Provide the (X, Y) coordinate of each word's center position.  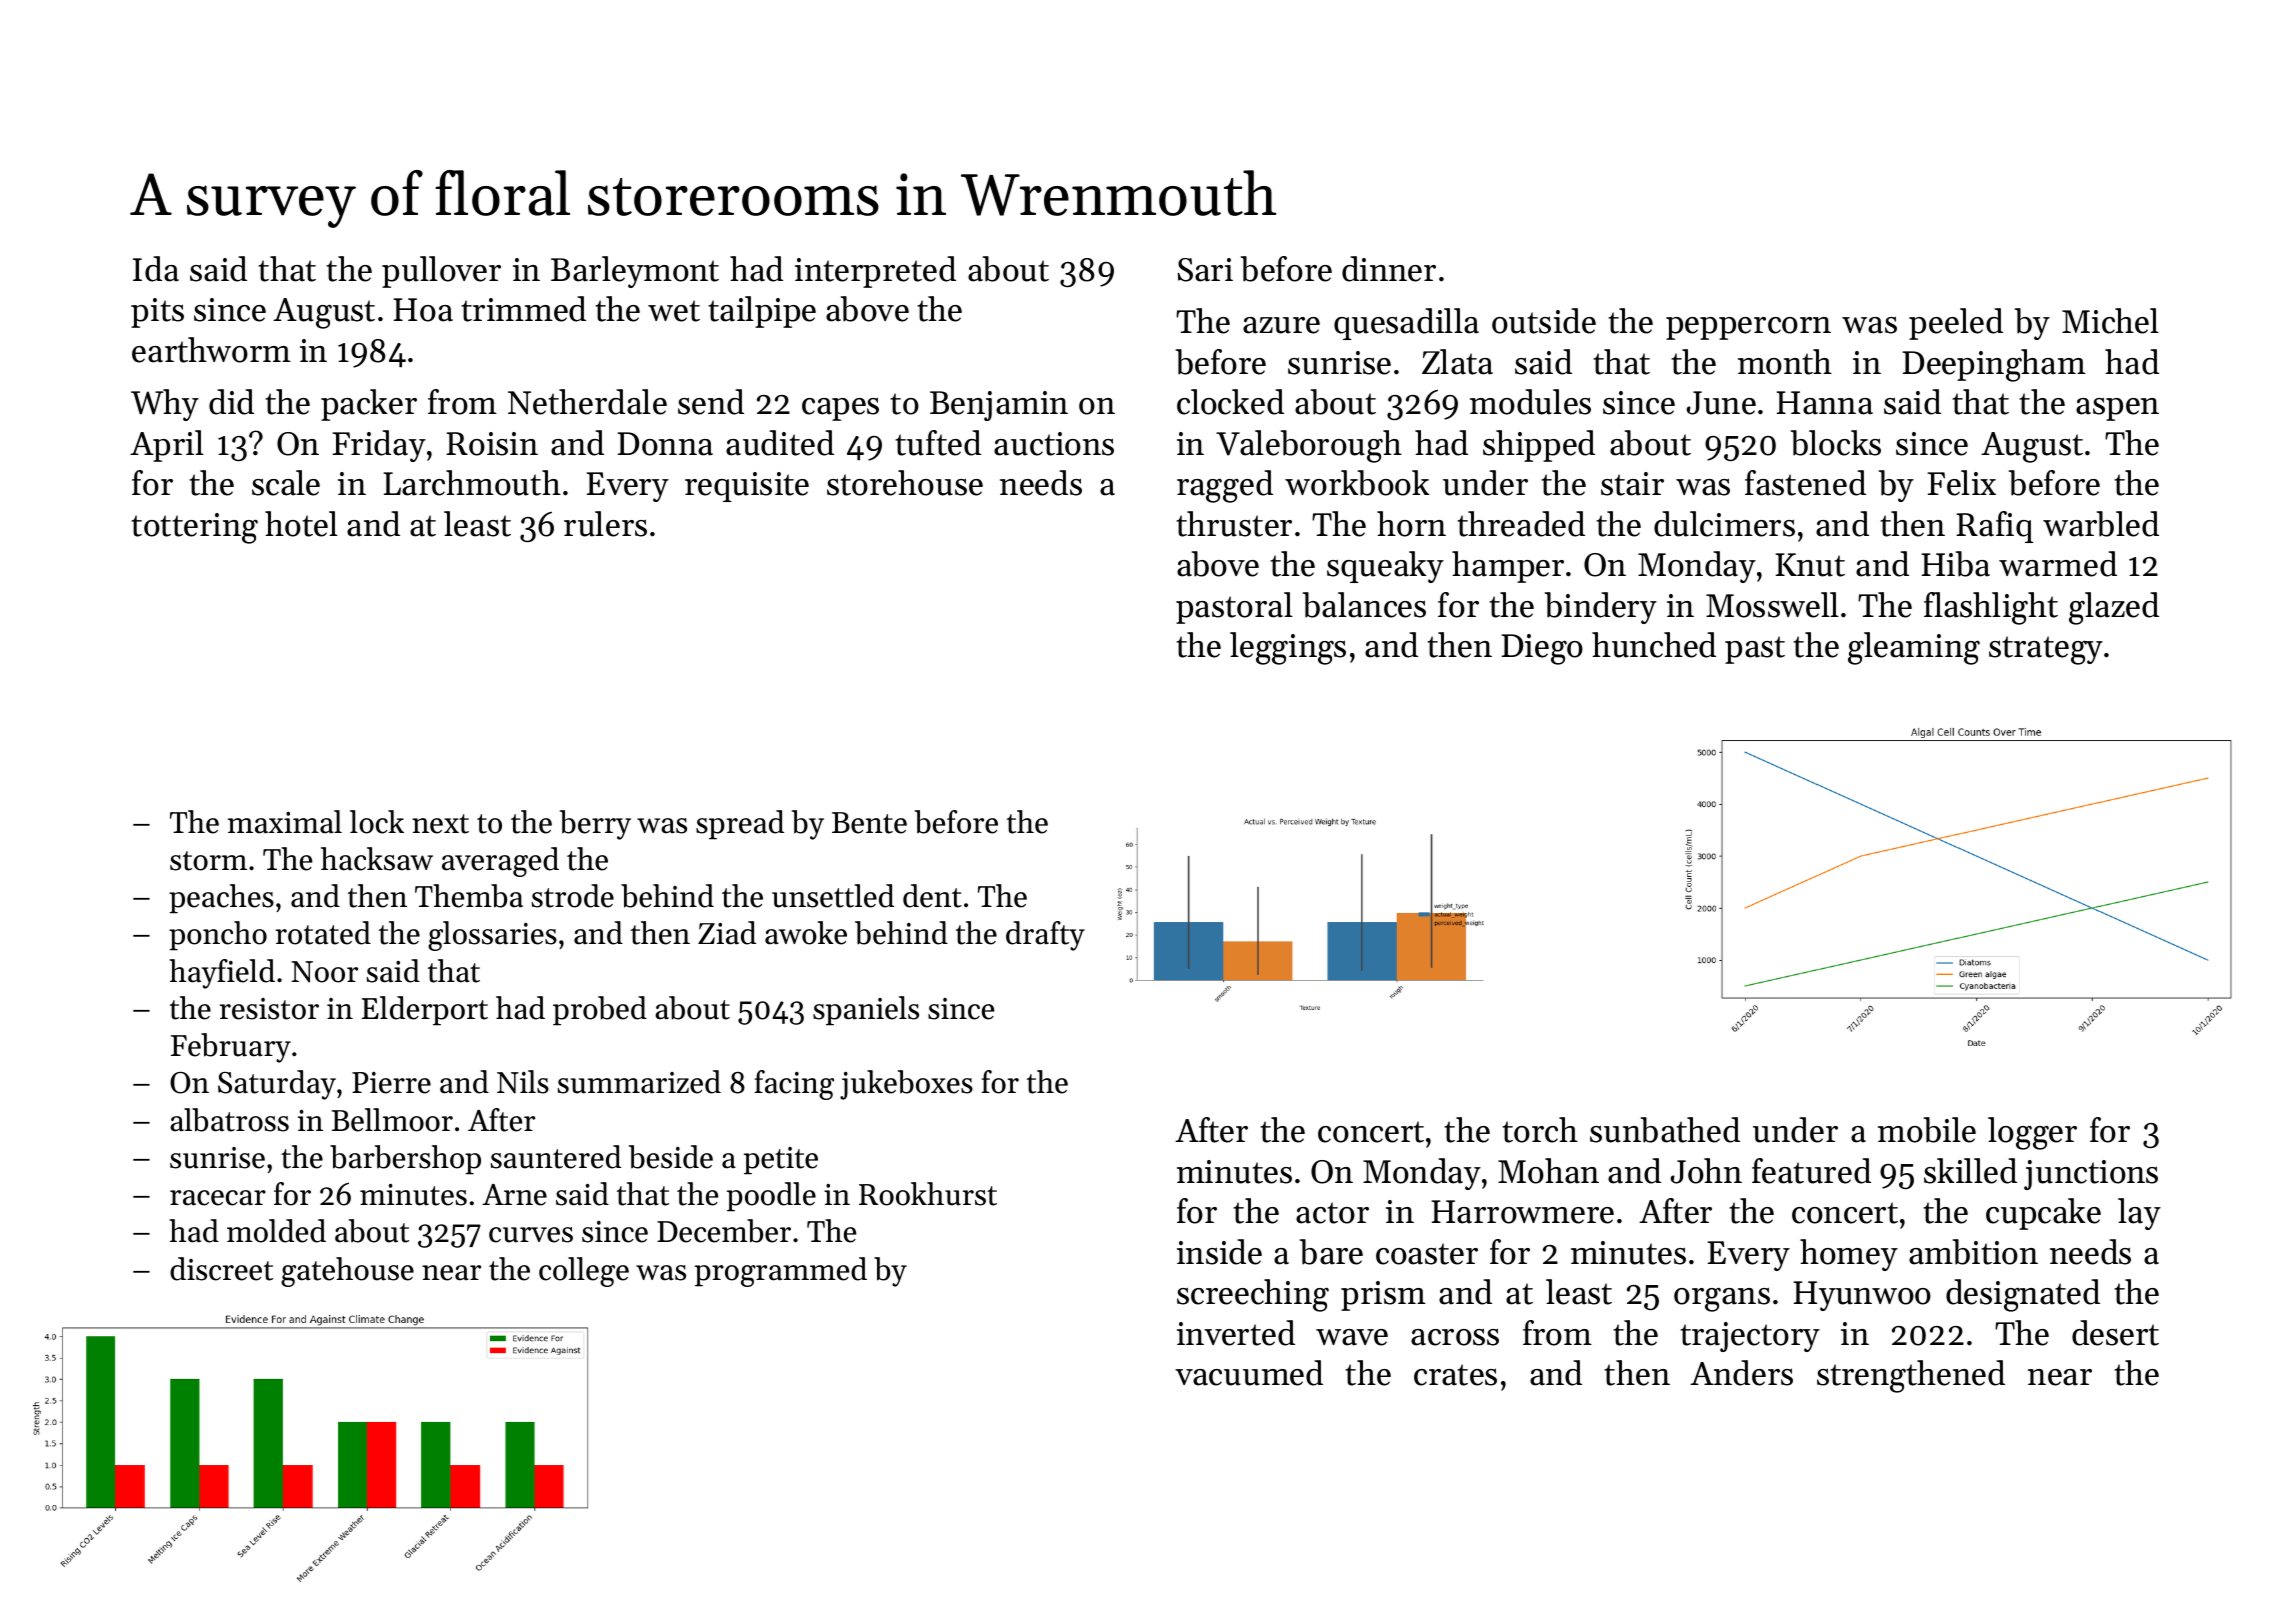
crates (1455, 1375)
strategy (2046, 650)
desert (2115, 1333)
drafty (1045, 936)
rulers (605, 524)
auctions (1054, 444)
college (584, 1272)
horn (1411, 524)
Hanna (1824, 403)
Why (165, 405)
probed (600, 1011)
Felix (1961, 483)
